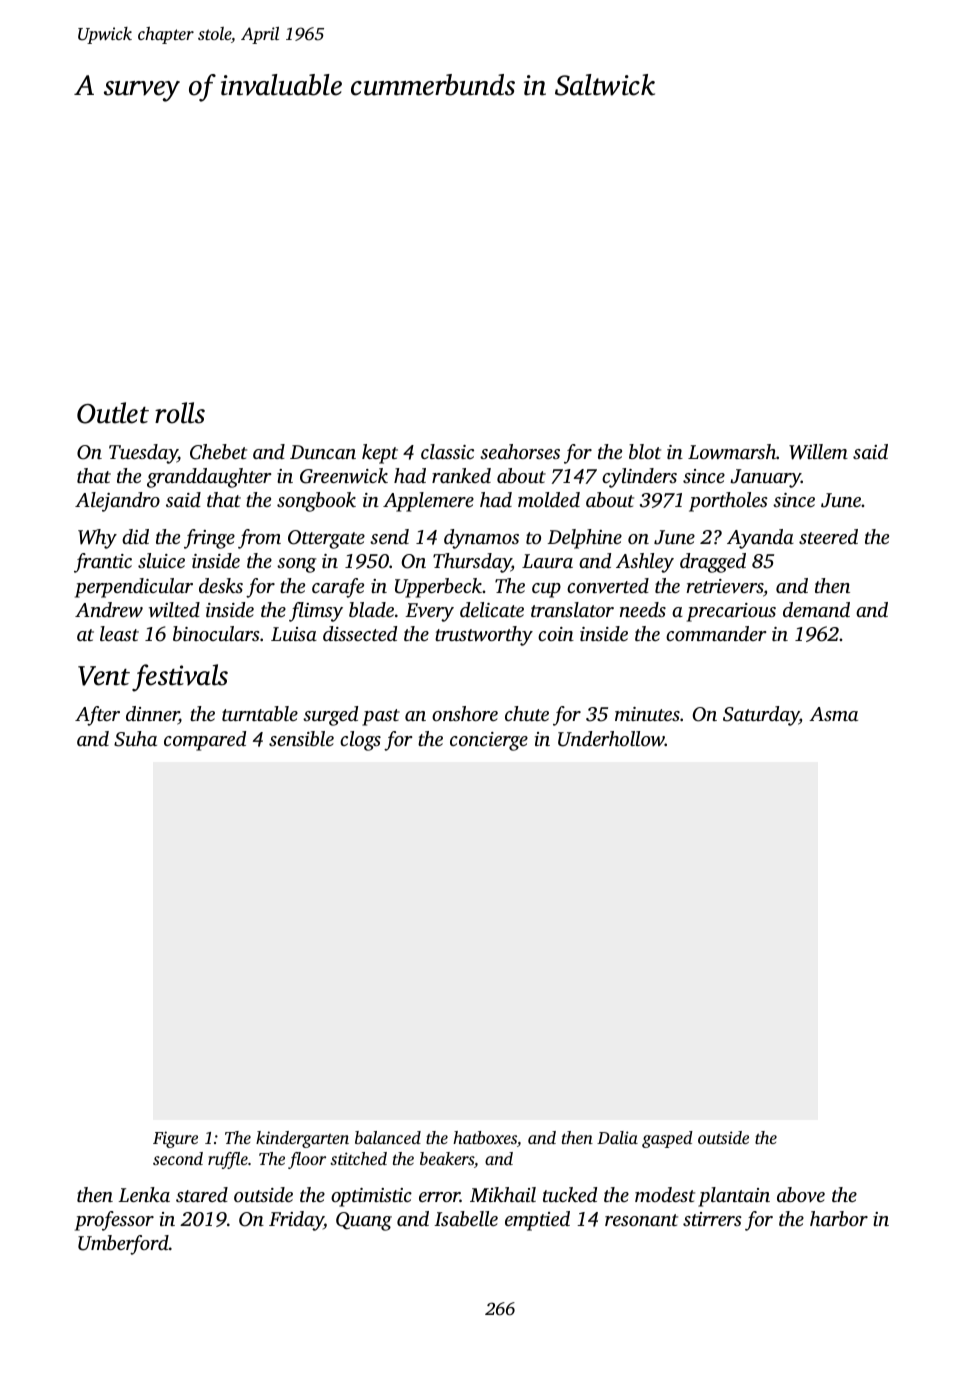 Image resolution: width=971 pixels, height=1379 pixels. What do you see at coordinates (489, 741) in the image?
I see `concierge` at bounding box center [489, 741].
